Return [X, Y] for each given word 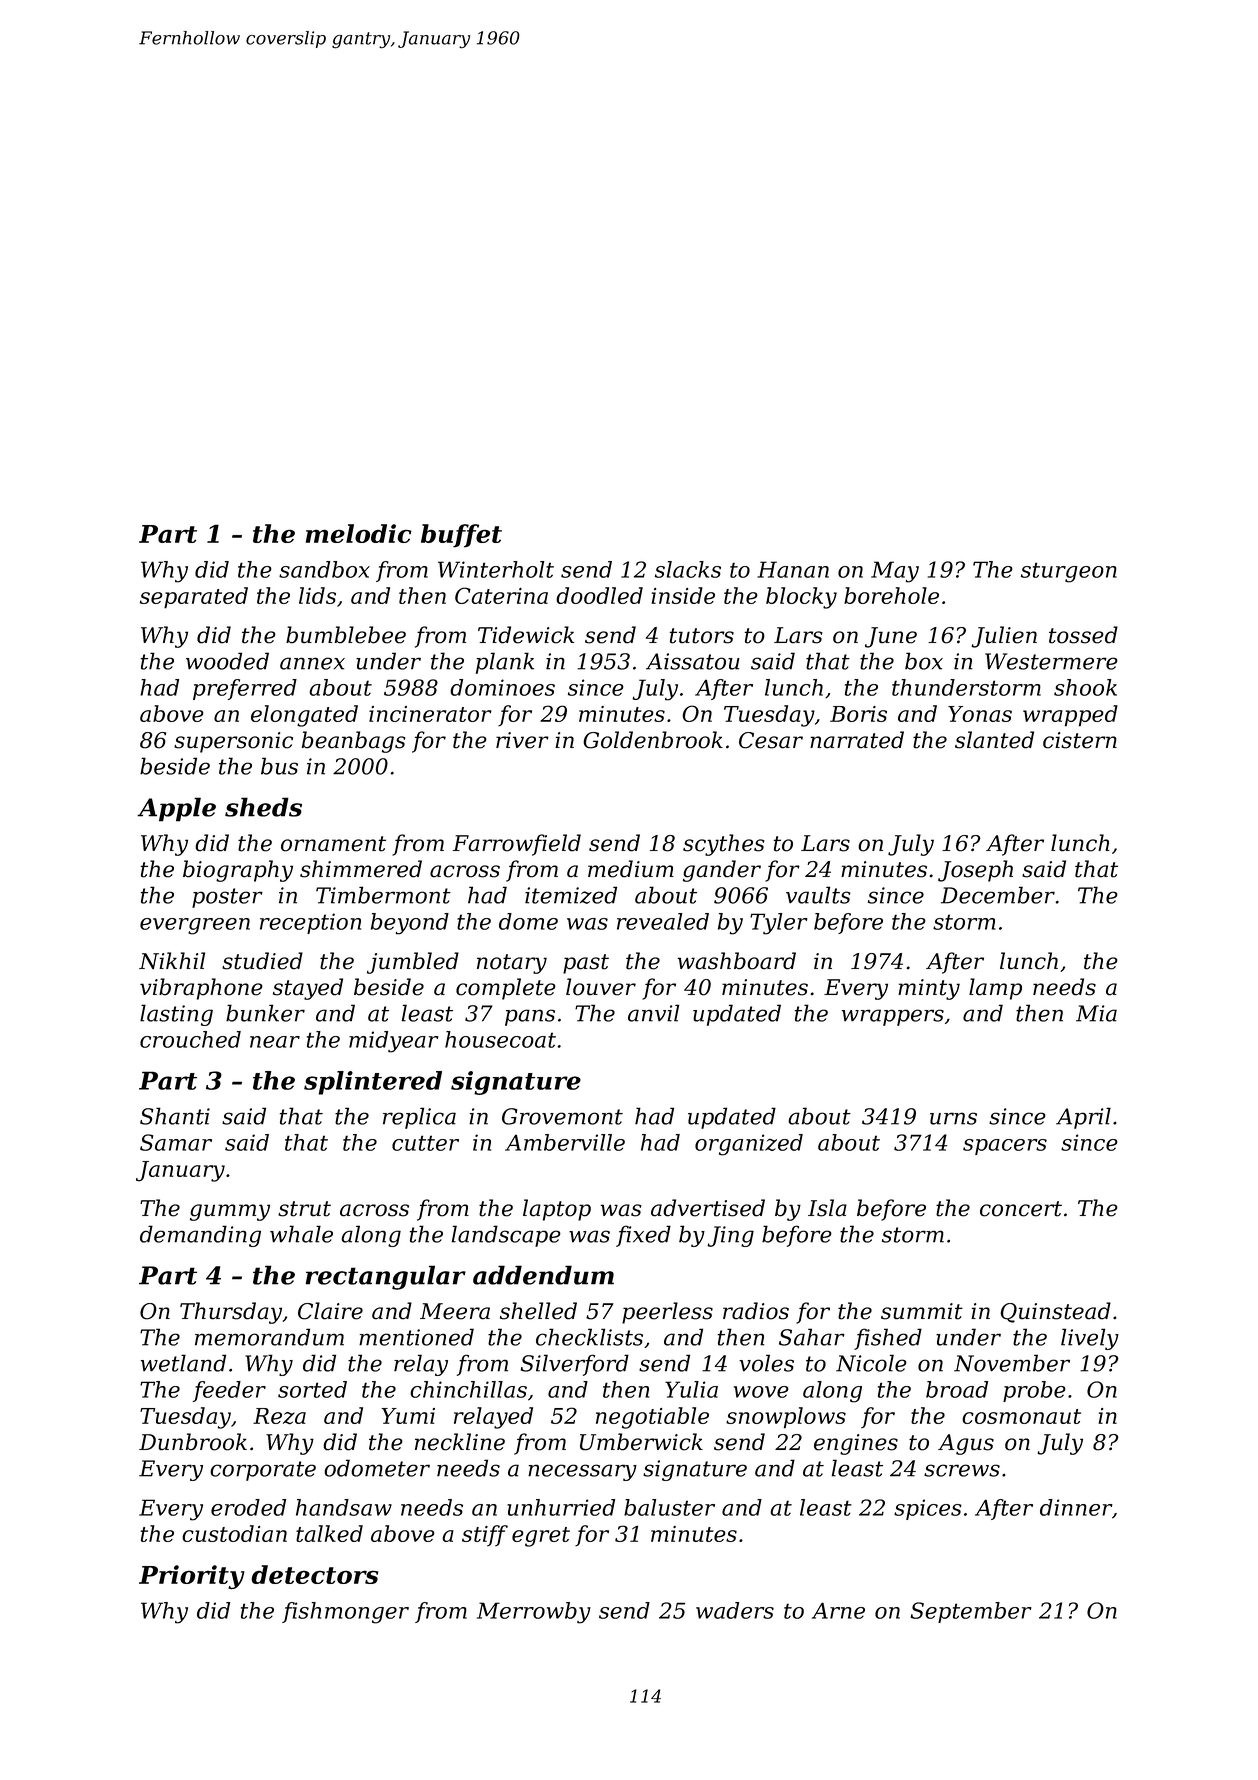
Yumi [408, 1416]
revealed [663, 921]
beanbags [354, 742]
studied [262, 961]
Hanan [793, 569]
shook [1085, 687]
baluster [669, 1507]
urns [953, 1118]
